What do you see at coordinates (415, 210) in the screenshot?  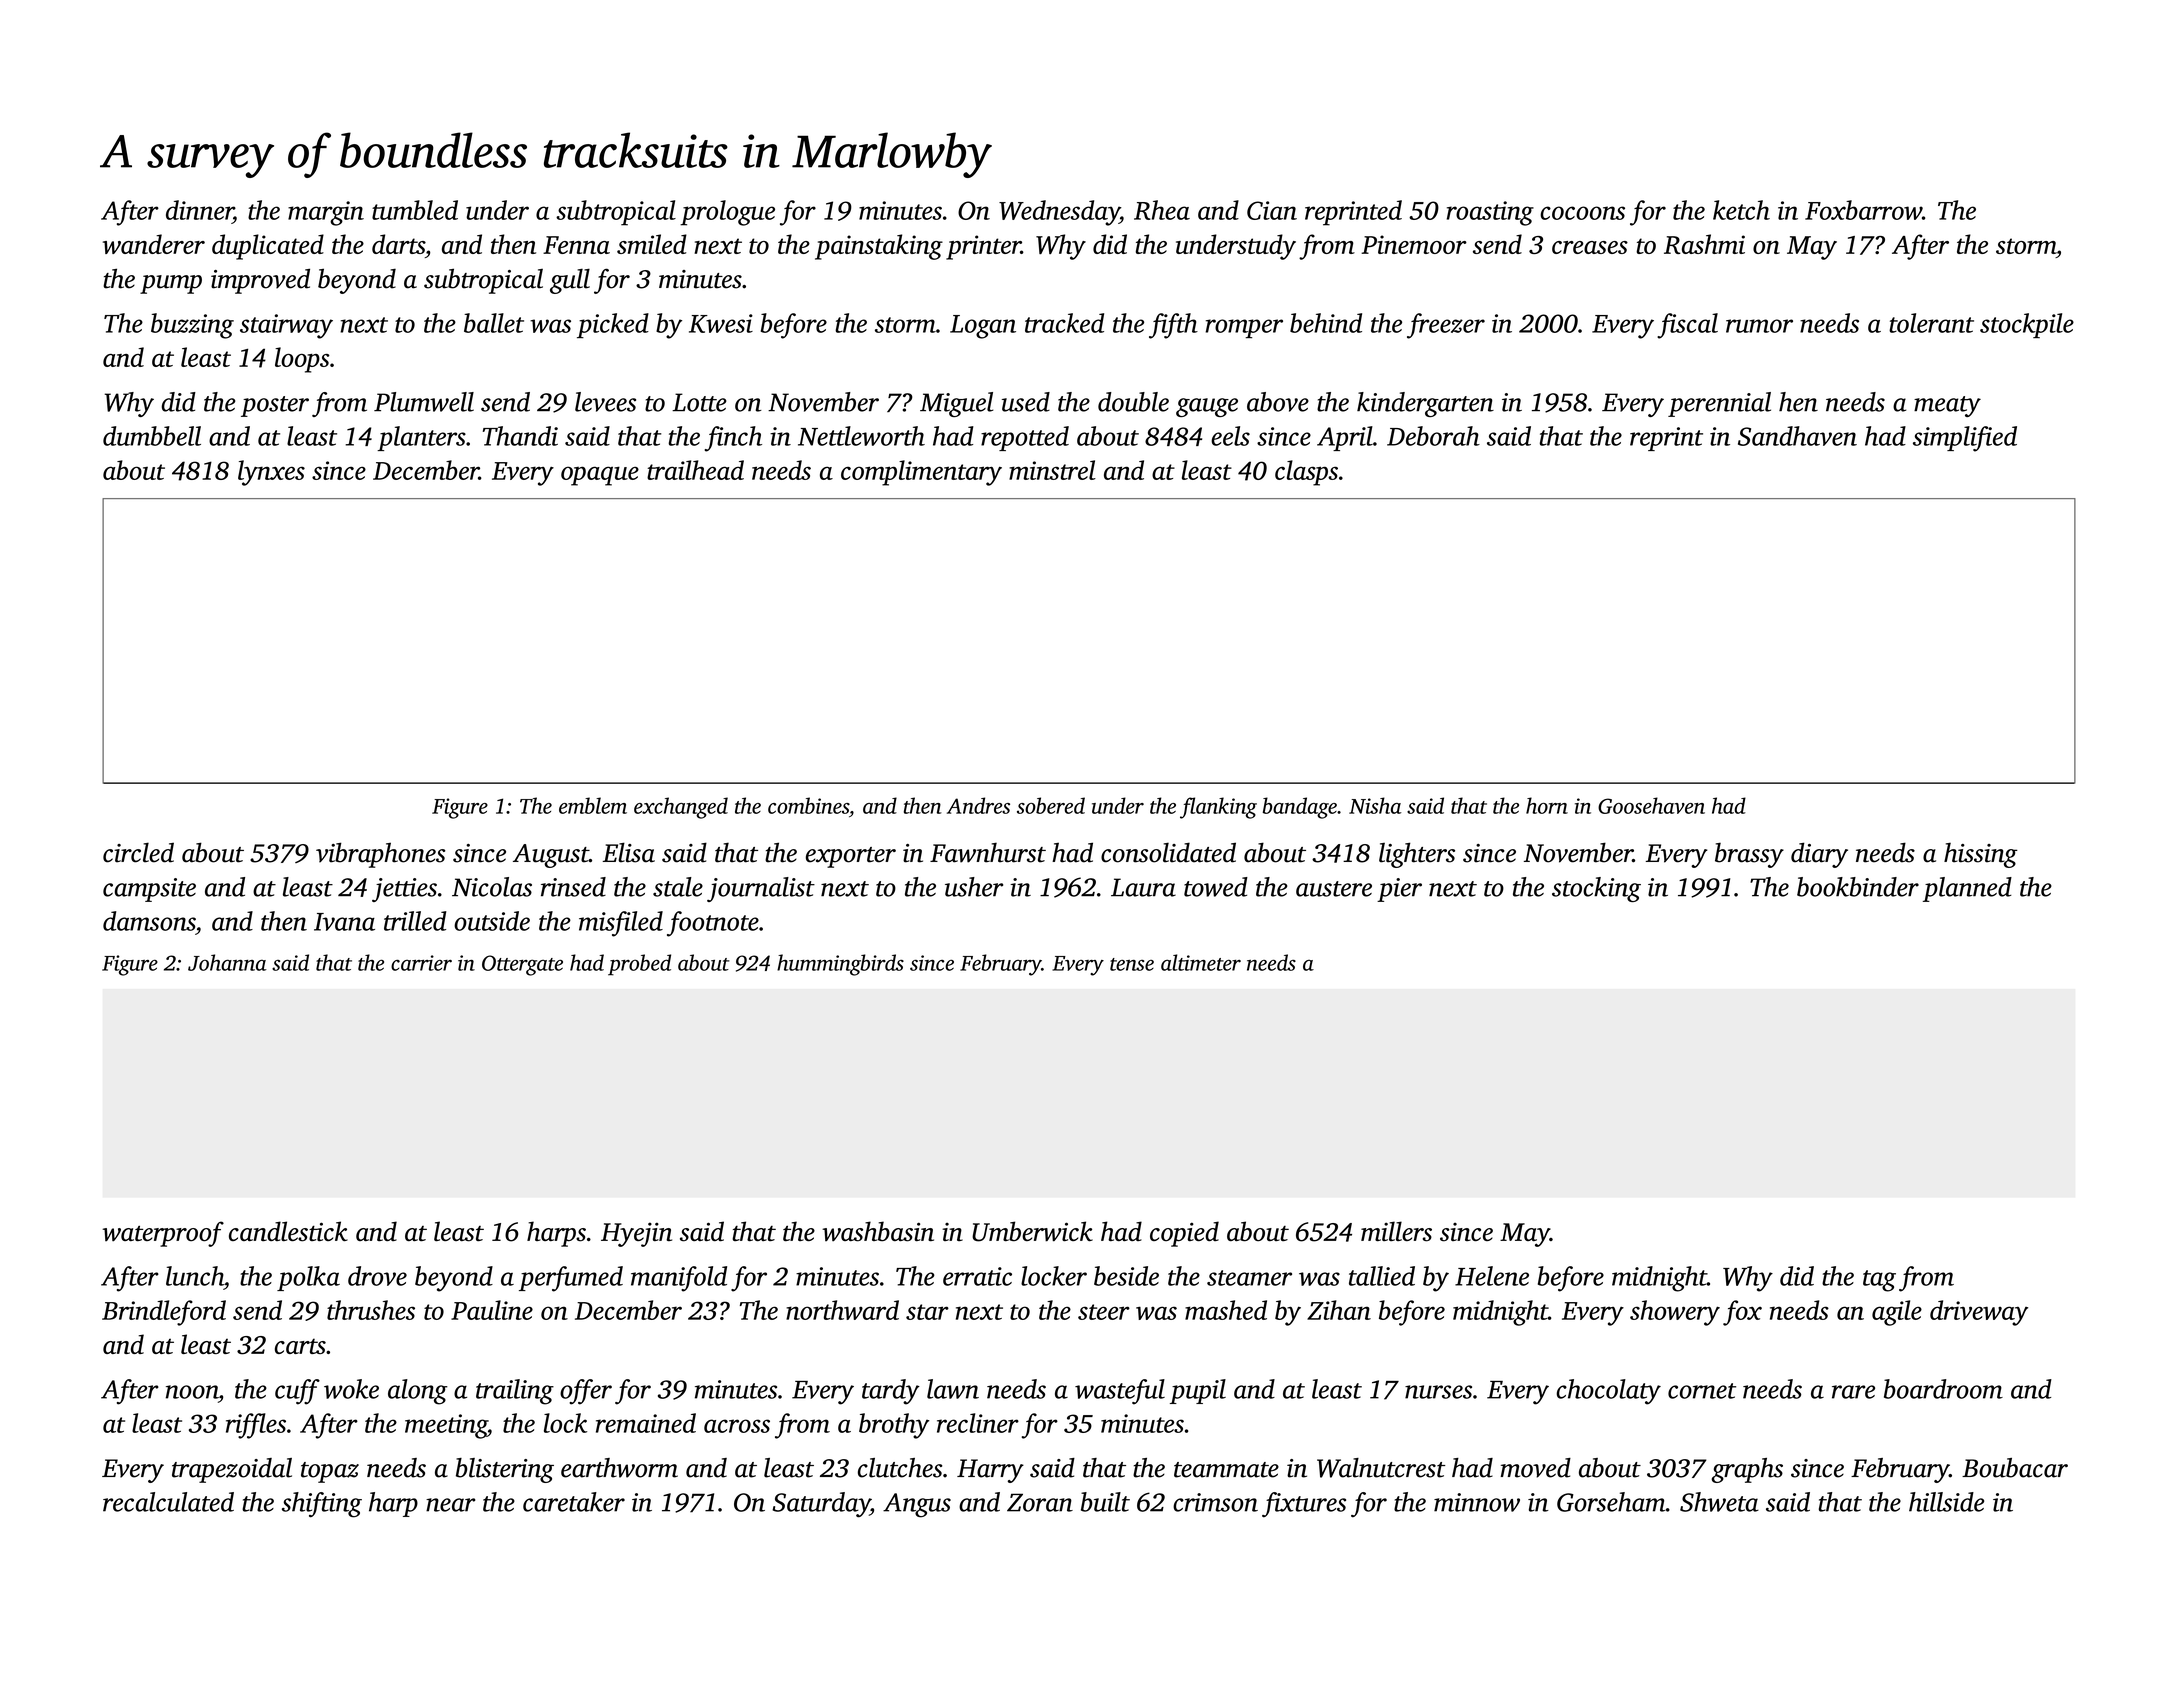 I see `tumbled` at bounding box center [415, 210].
